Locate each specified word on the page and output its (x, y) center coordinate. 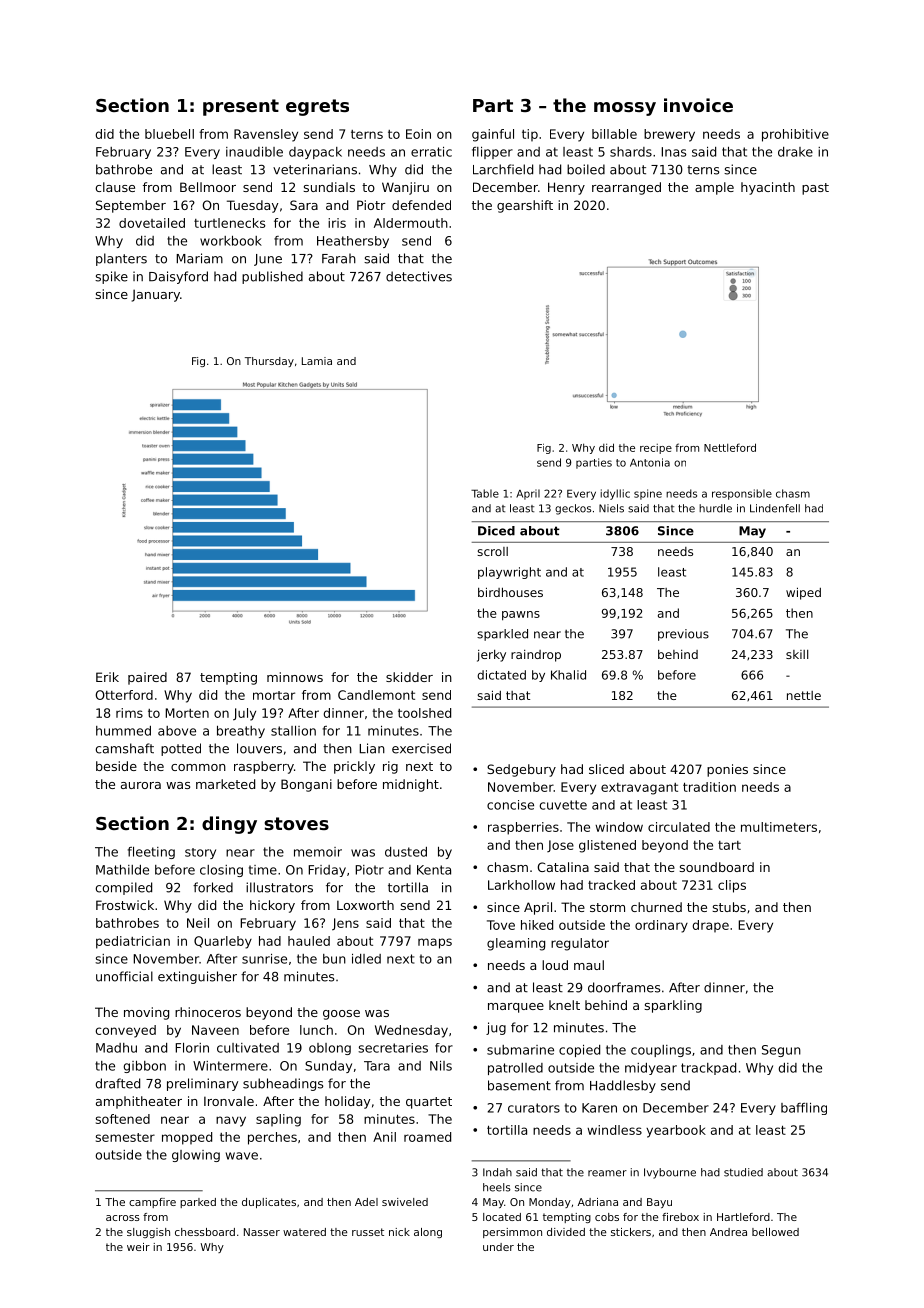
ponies (727, 770)
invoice (698, 105)
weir (138, 1247)
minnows (295, 677)
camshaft (124, 748)
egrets (317, 107)
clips (732, 886)
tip (530, 135)
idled (366, 959)
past (815, 189)
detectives (419, 276)
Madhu (116, 1048)
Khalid (568, 675)
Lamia (317, 361)
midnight (411, 785)
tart (729, 845)
